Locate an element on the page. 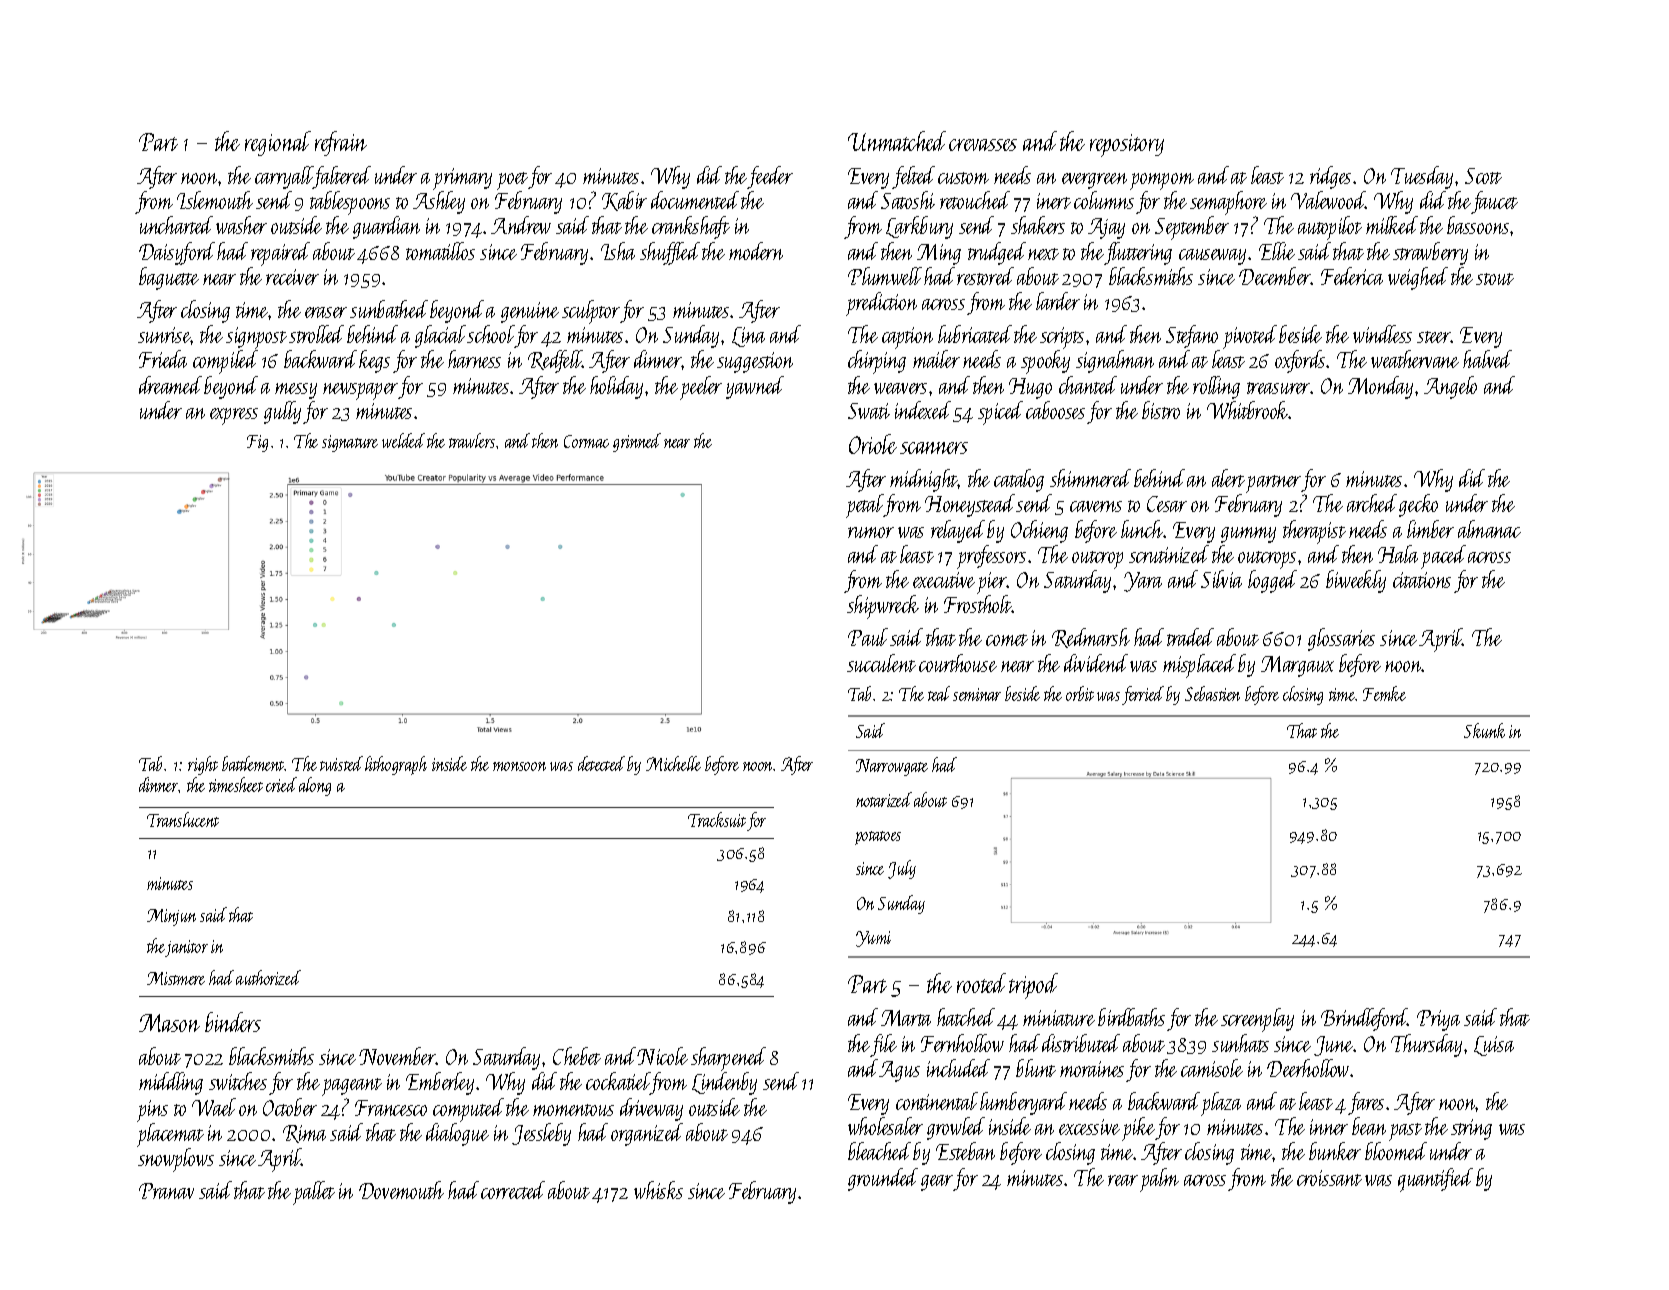 Image resolution: width=1669 pixels, height=1290 pixels. Skunk is located at coordinates (1484, 730).
